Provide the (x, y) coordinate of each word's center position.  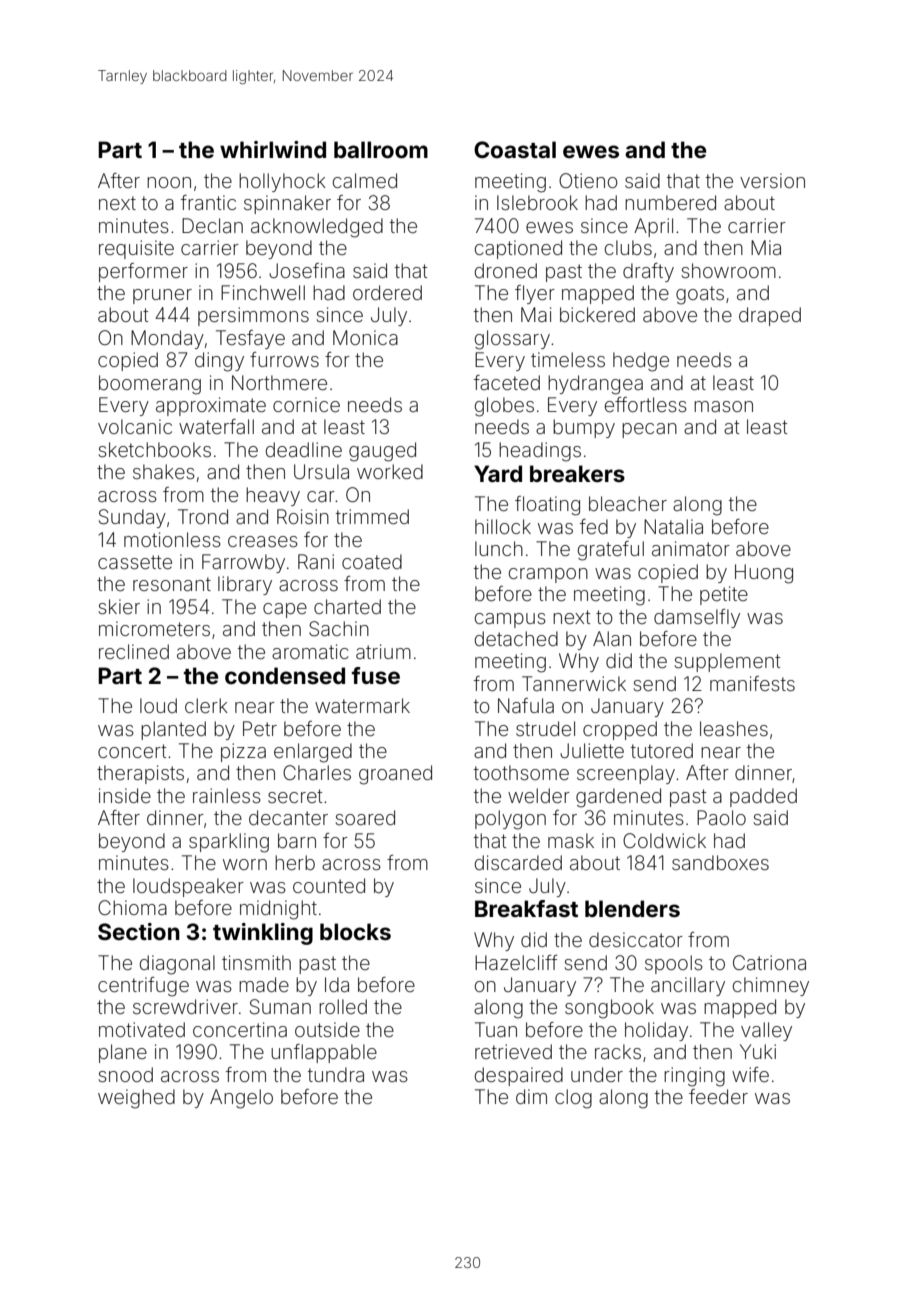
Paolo (721, 817)
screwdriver (185, 1006)
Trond (203, 516)
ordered (387, 292)
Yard (498, 473)
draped (770, 316)
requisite (136, 249)
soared (365, 817)
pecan (649, 430)
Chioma (132, 907)
